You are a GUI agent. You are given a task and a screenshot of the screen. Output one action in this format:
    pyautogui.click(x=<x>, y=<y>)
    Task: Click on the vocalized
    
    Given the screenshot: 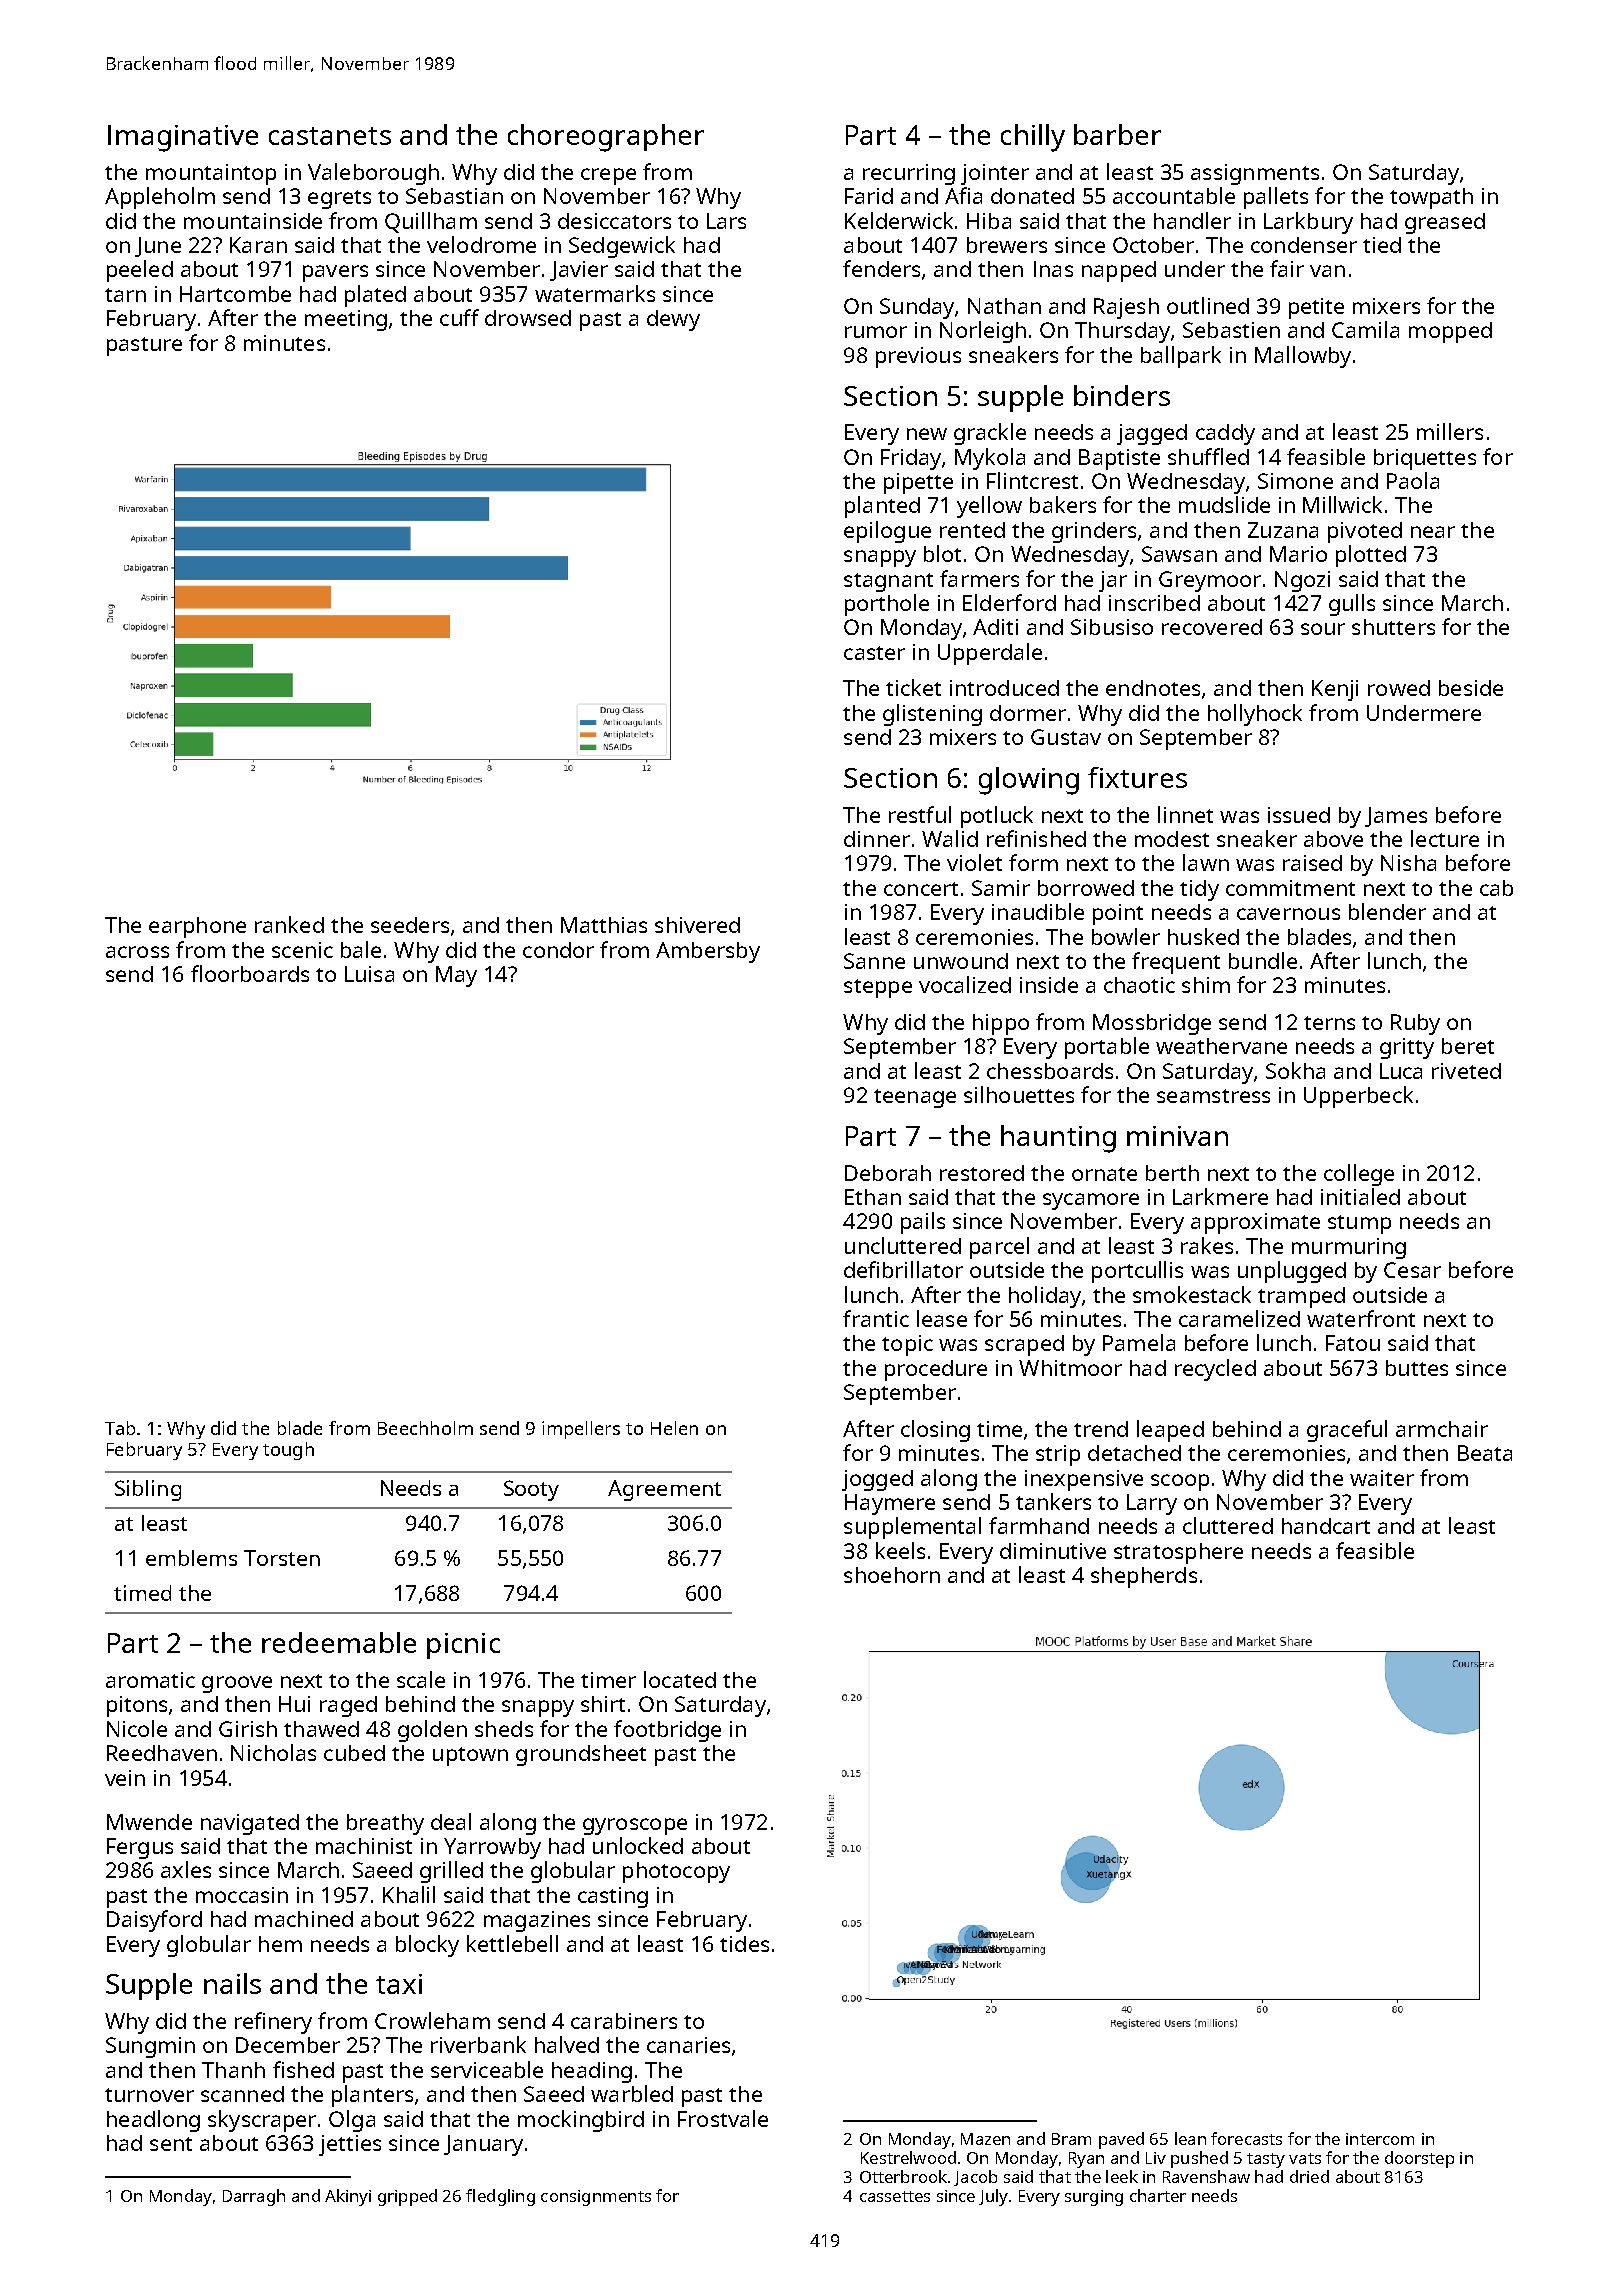 What is the action you would take?
    pyautogui.click(x=965, y=984)
